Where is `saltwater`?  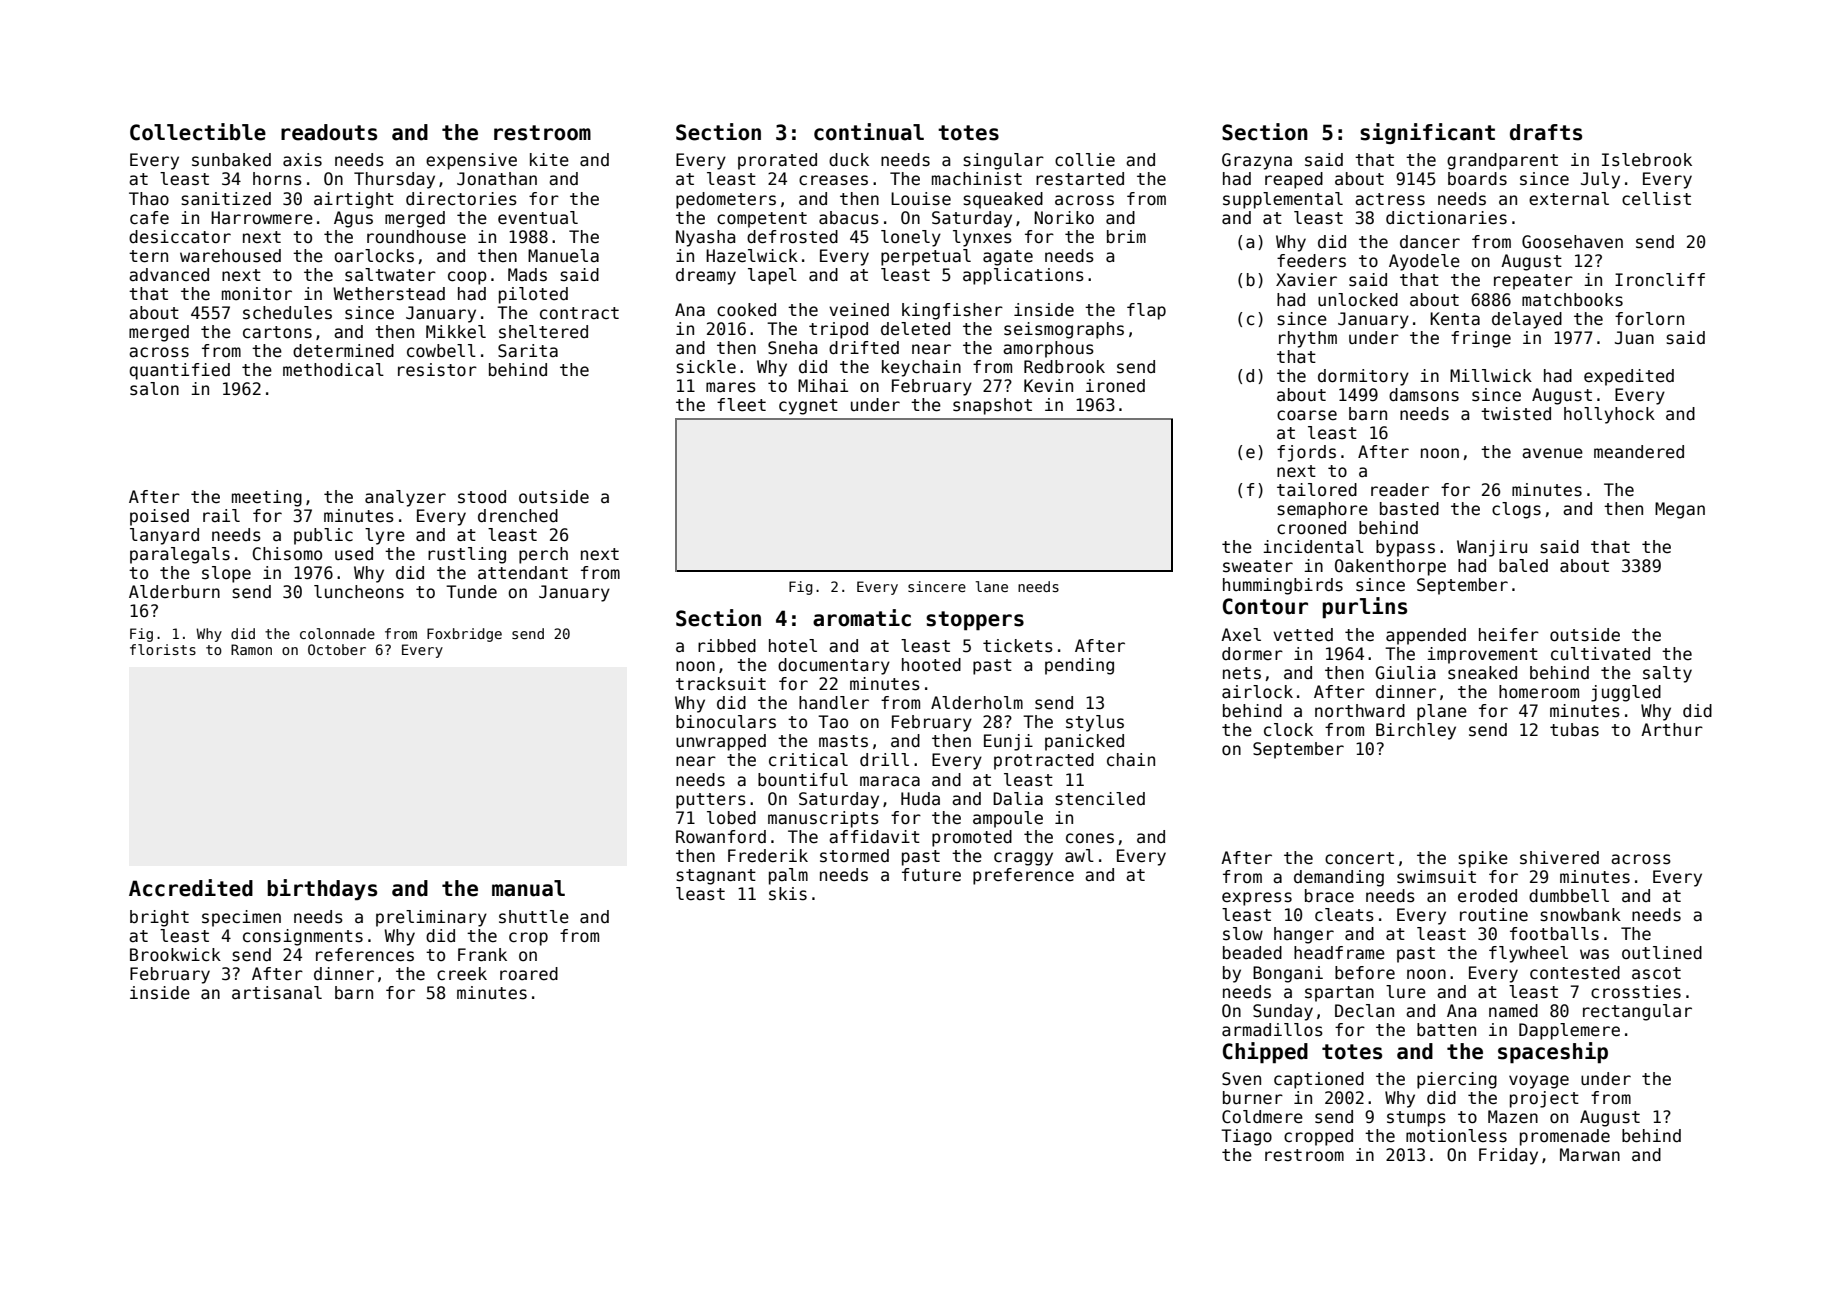 saltwater is located at coordinates (390, 275).
